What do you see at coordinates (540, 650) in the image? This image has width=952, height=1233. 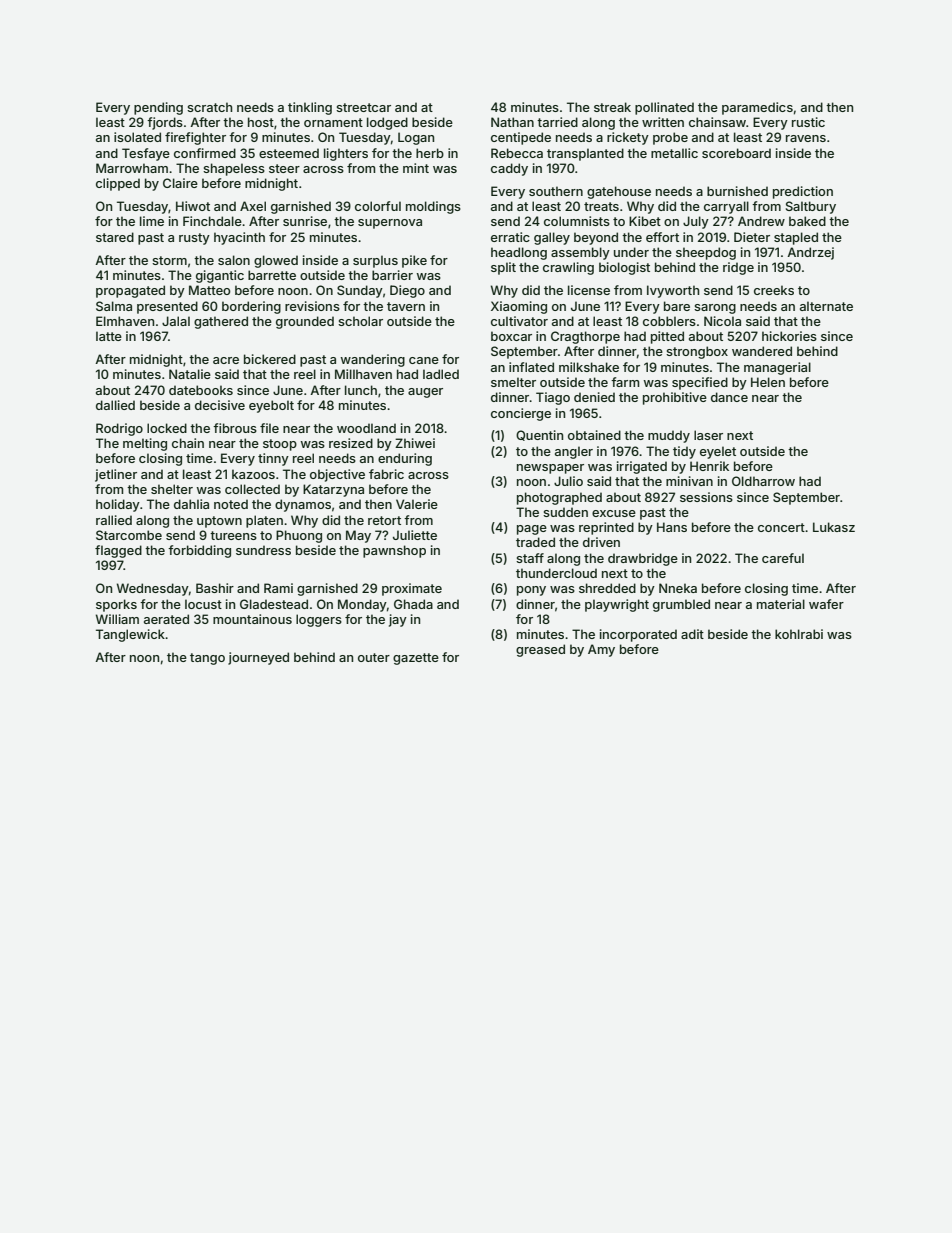 I see `greased` at bounding box center [540, 650].
